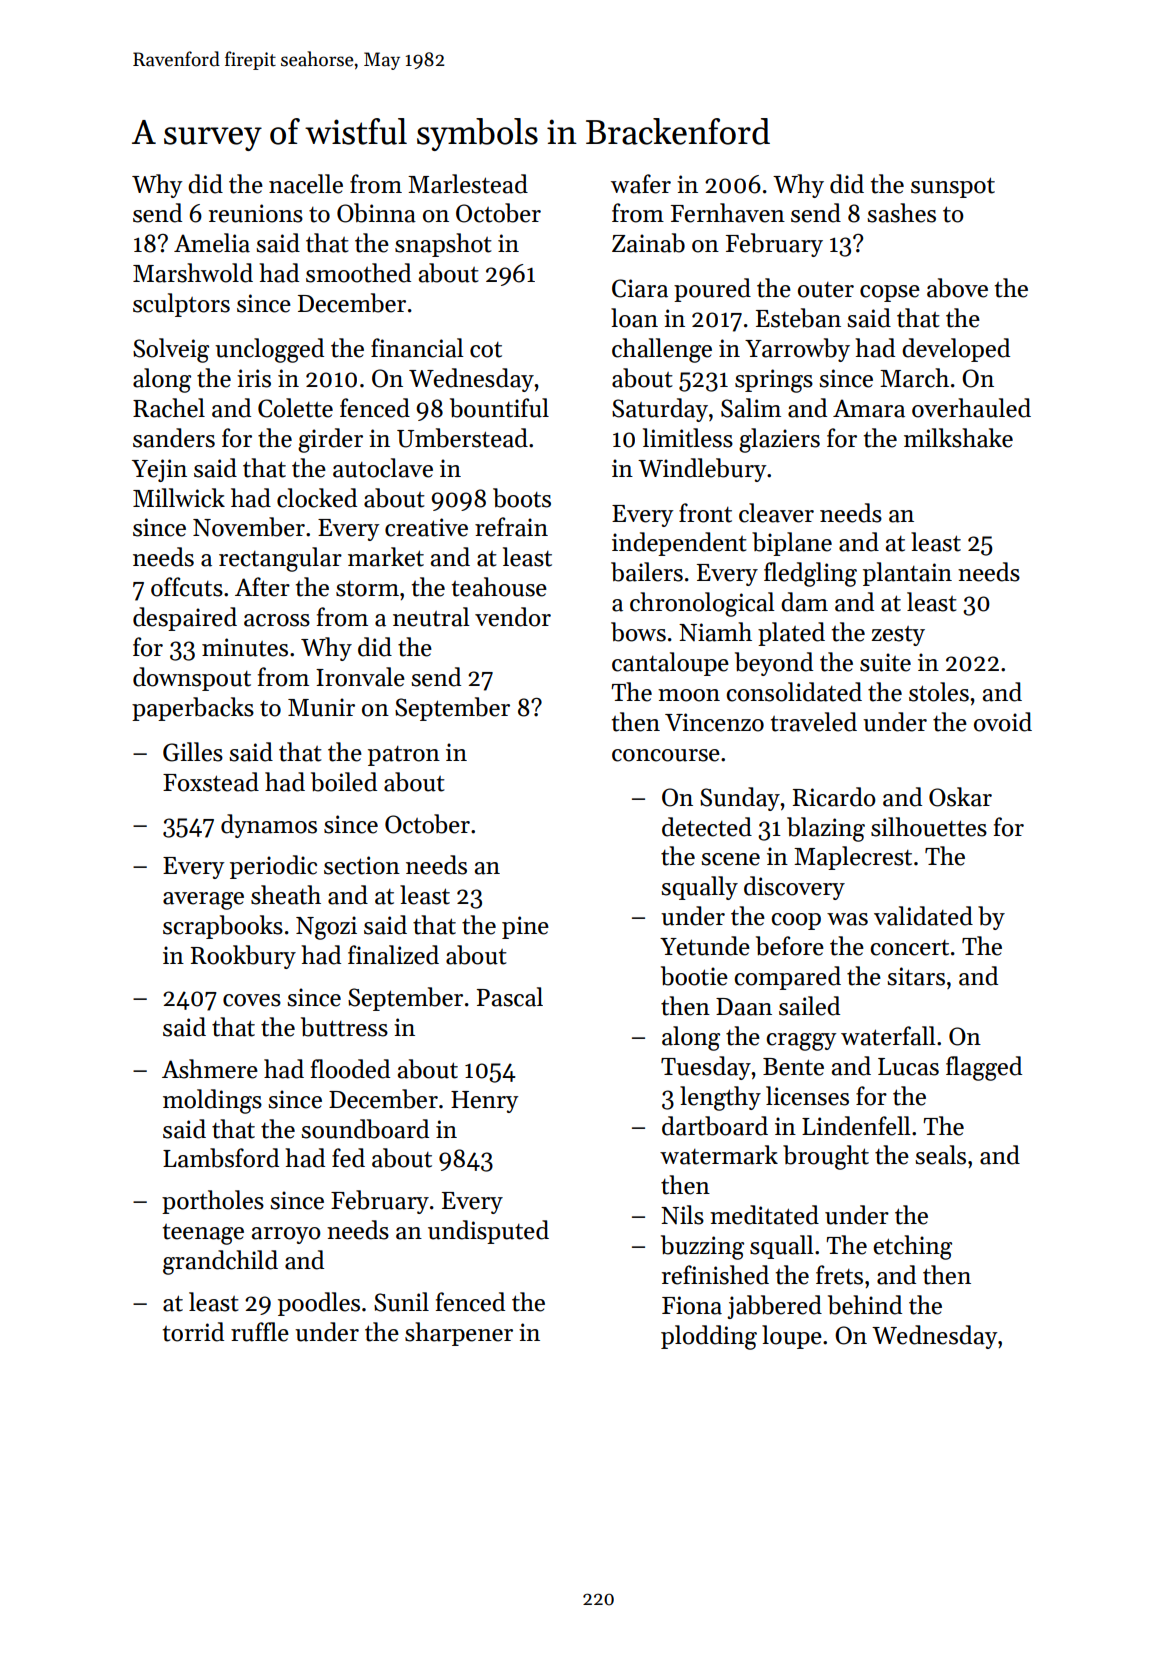  What do you see at coordinates (499, 408) in the image?
I see `bountiful` at bounding box center [499, 408].
